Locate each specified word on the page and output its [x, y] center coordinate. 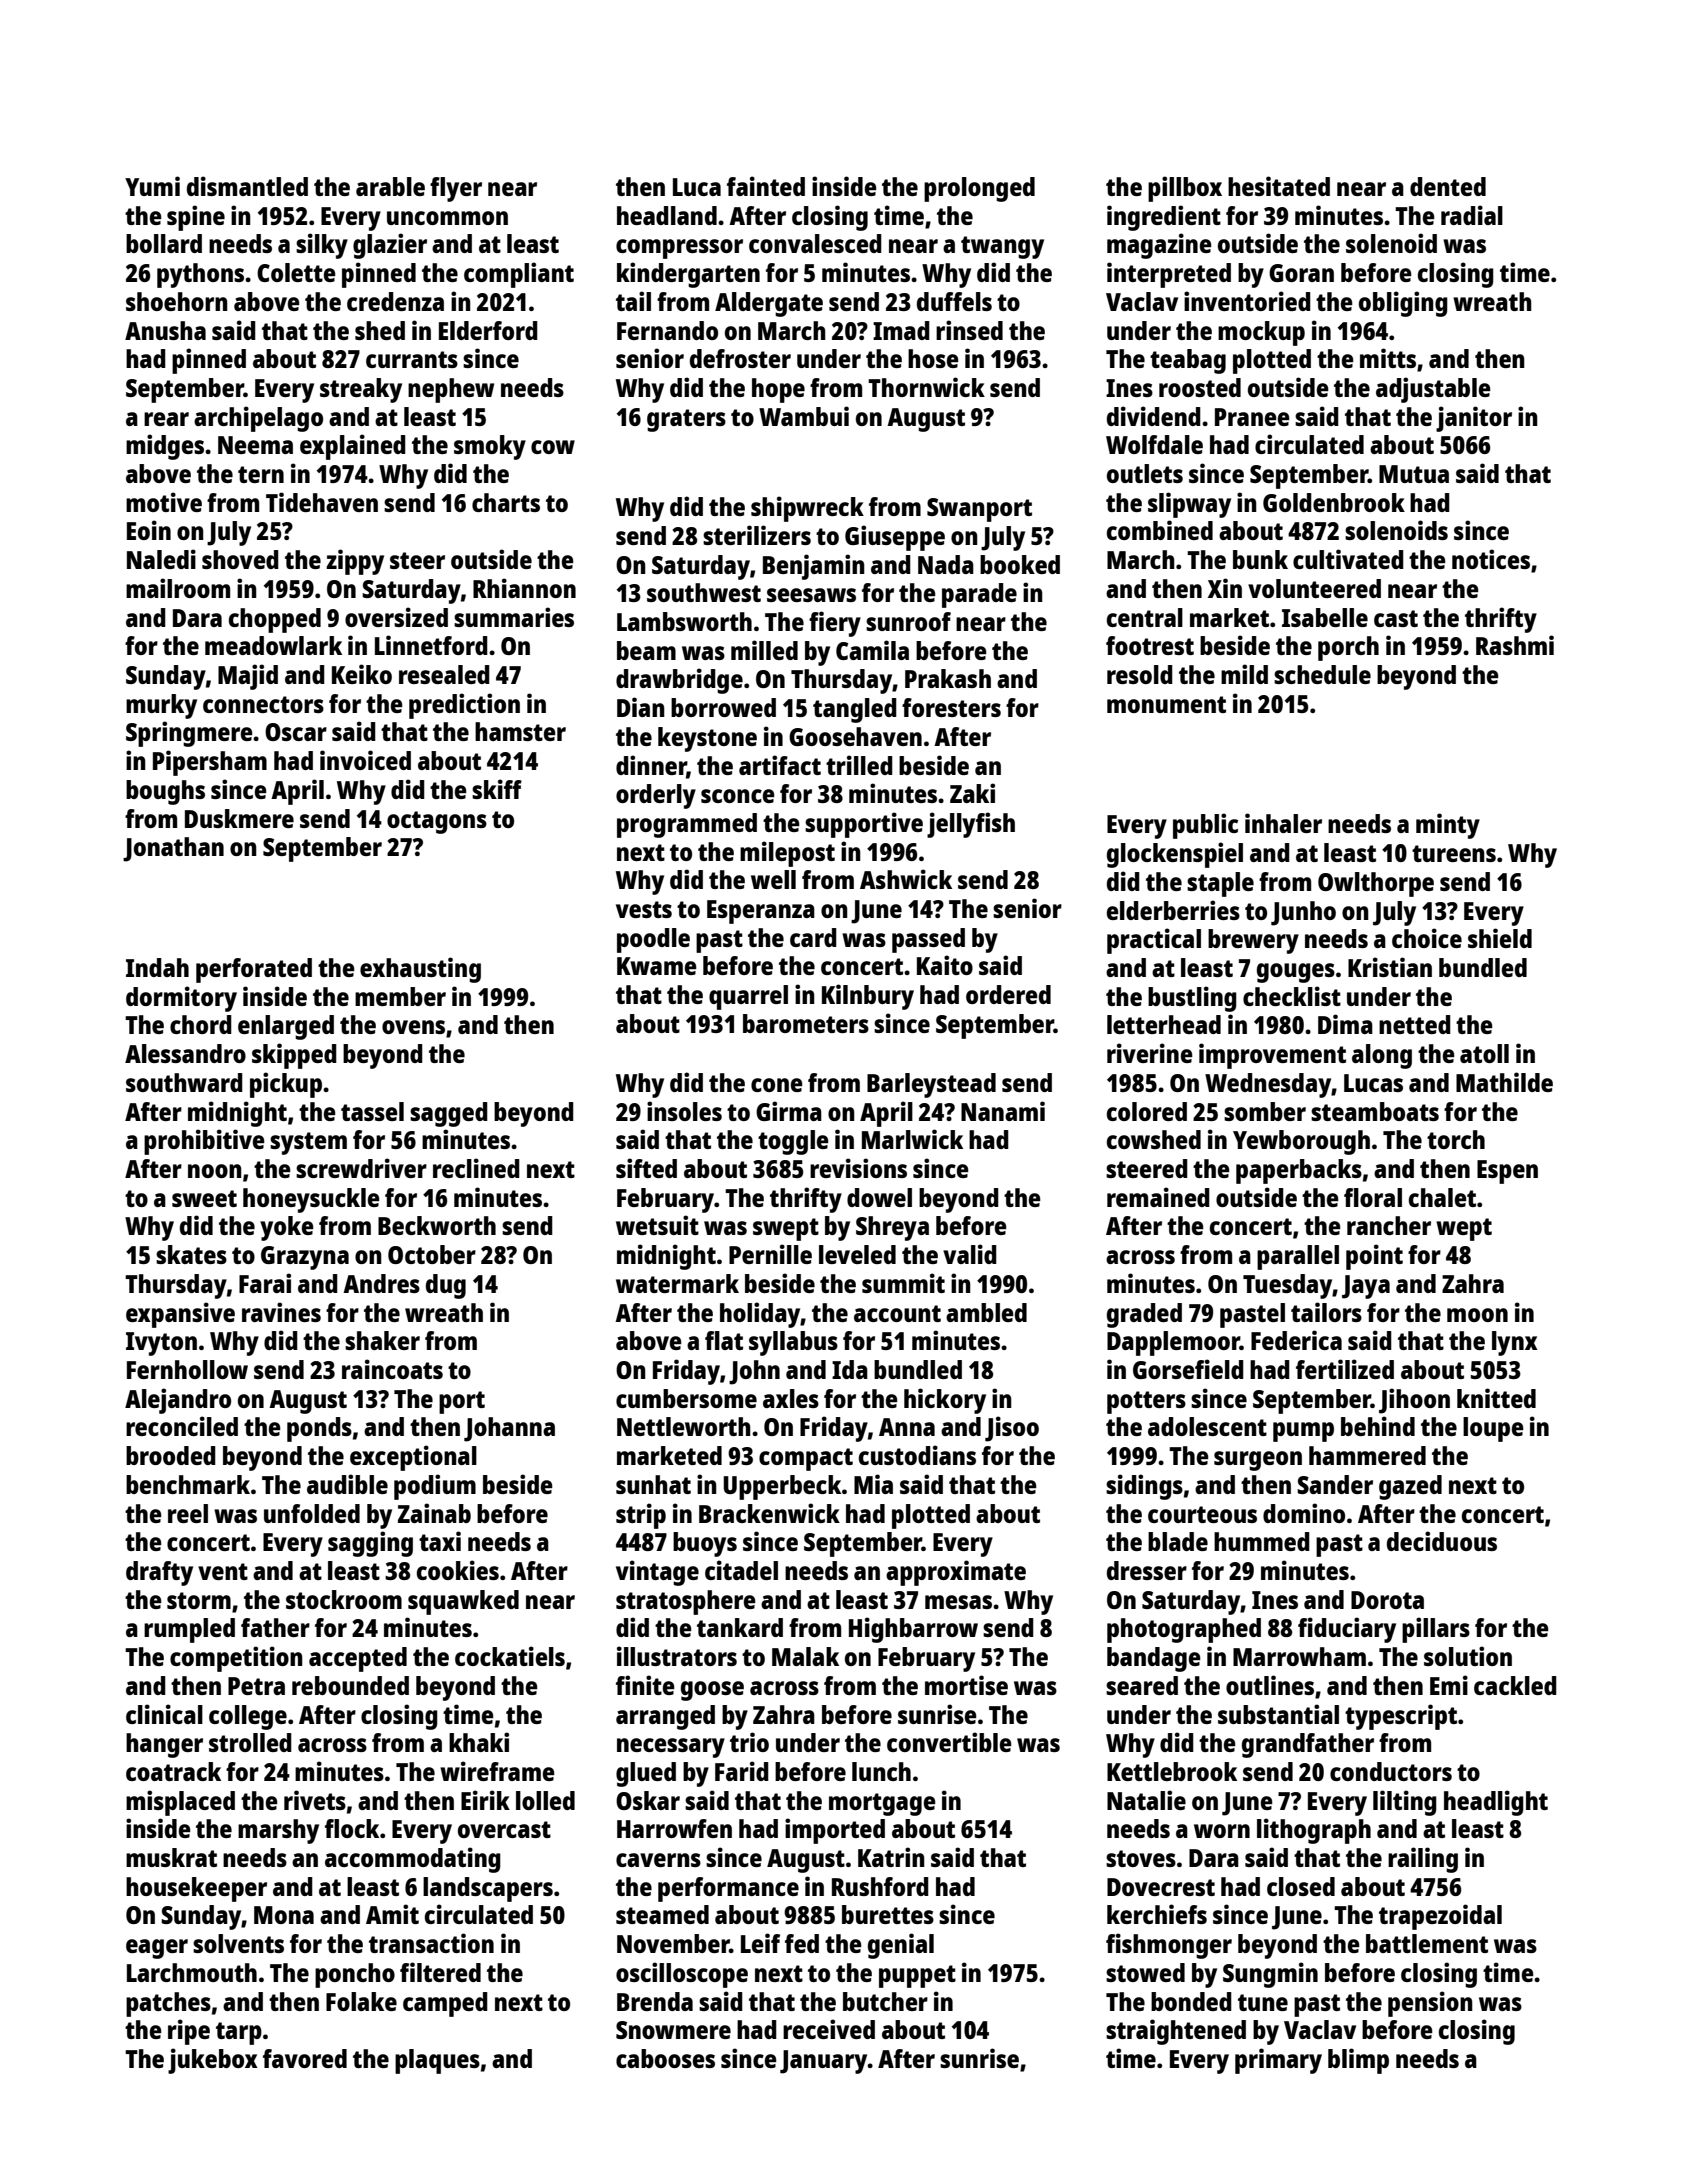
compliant [519, 275]
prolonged [979, 189]
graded [1144, 1315]
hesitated [1279, 186]
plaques [437, 2061]
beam [646, 650]
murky [161, 706]
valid [970, 1254]
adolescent [1207, 1426]
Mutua [1414, 474]
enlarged [286, 1027]
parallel [1298, 1257]
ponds [319, 1429]
